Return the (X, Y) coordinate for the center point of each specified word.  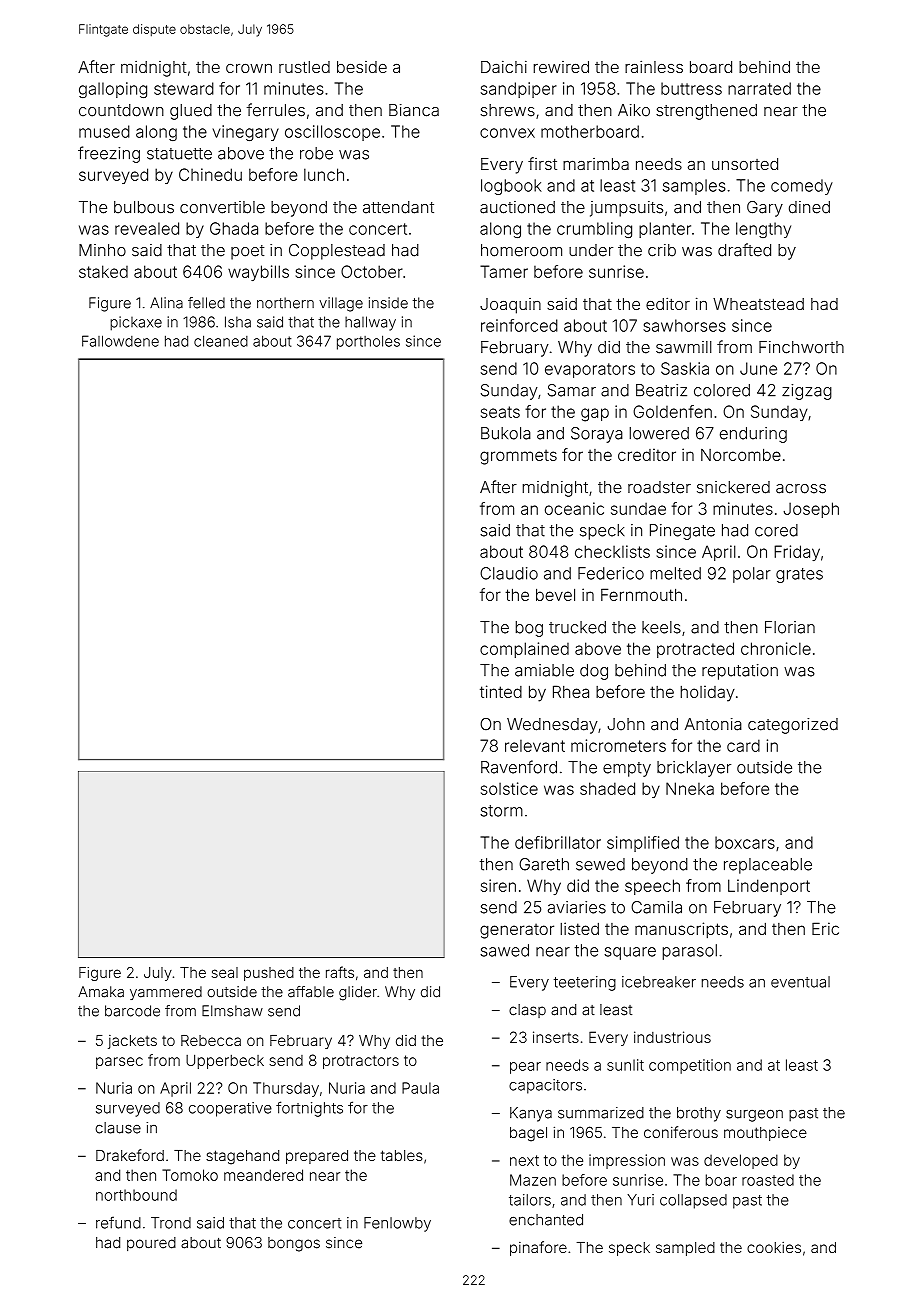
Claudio (509, 573)
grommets (518, 457)
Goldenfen (672, 411)
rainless (654, 66)
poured (151, 1244)
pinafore (538, 1248)
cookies (774, 1247)
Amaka (101, 992)
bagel (528, 1134)
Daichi (504, 66)
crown (249, 68)
